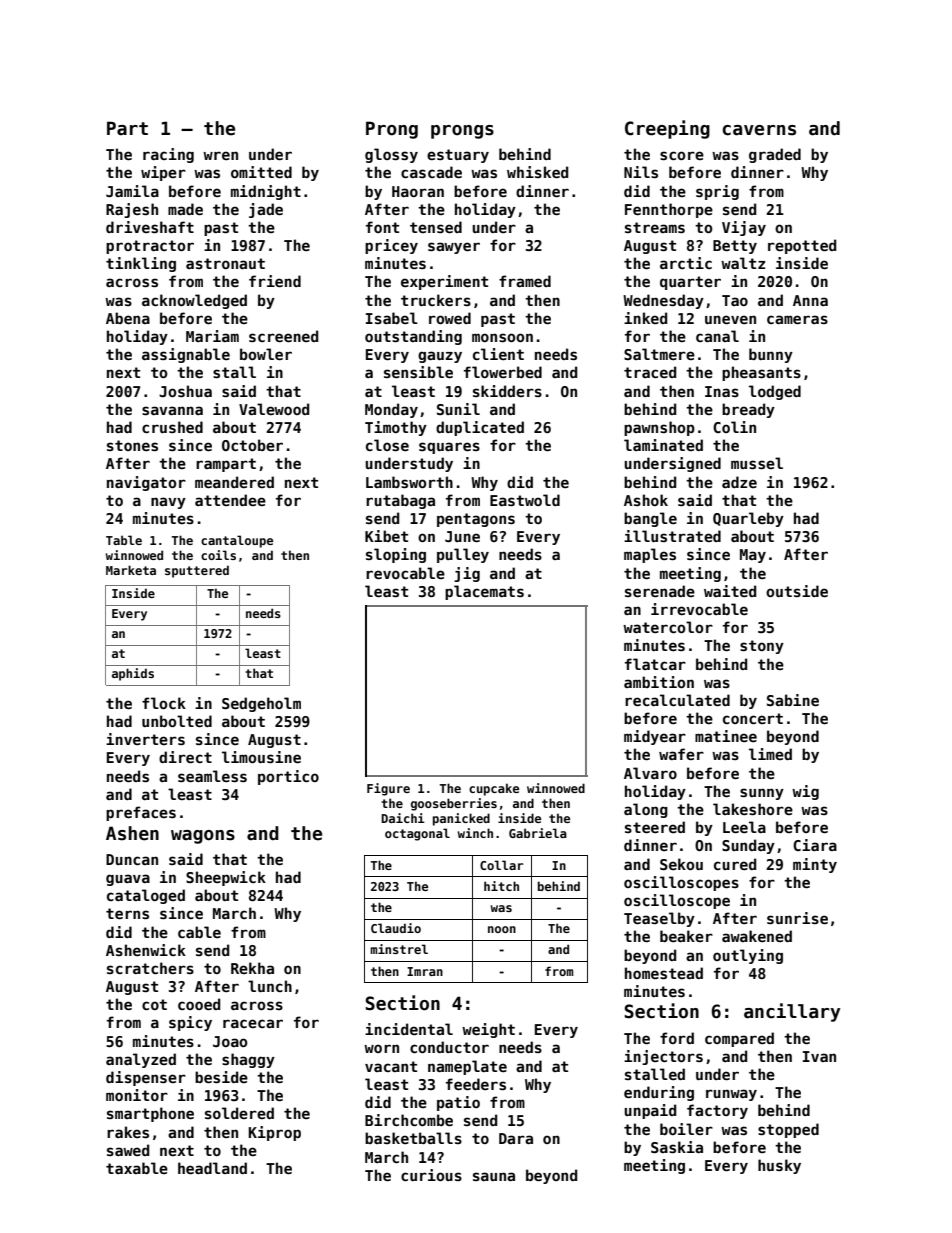 The width and height of the screenshot is (952, 1233). Describe the element at coordinates (538, 833) in the screenshot. I see `Gabriela` at that location.
